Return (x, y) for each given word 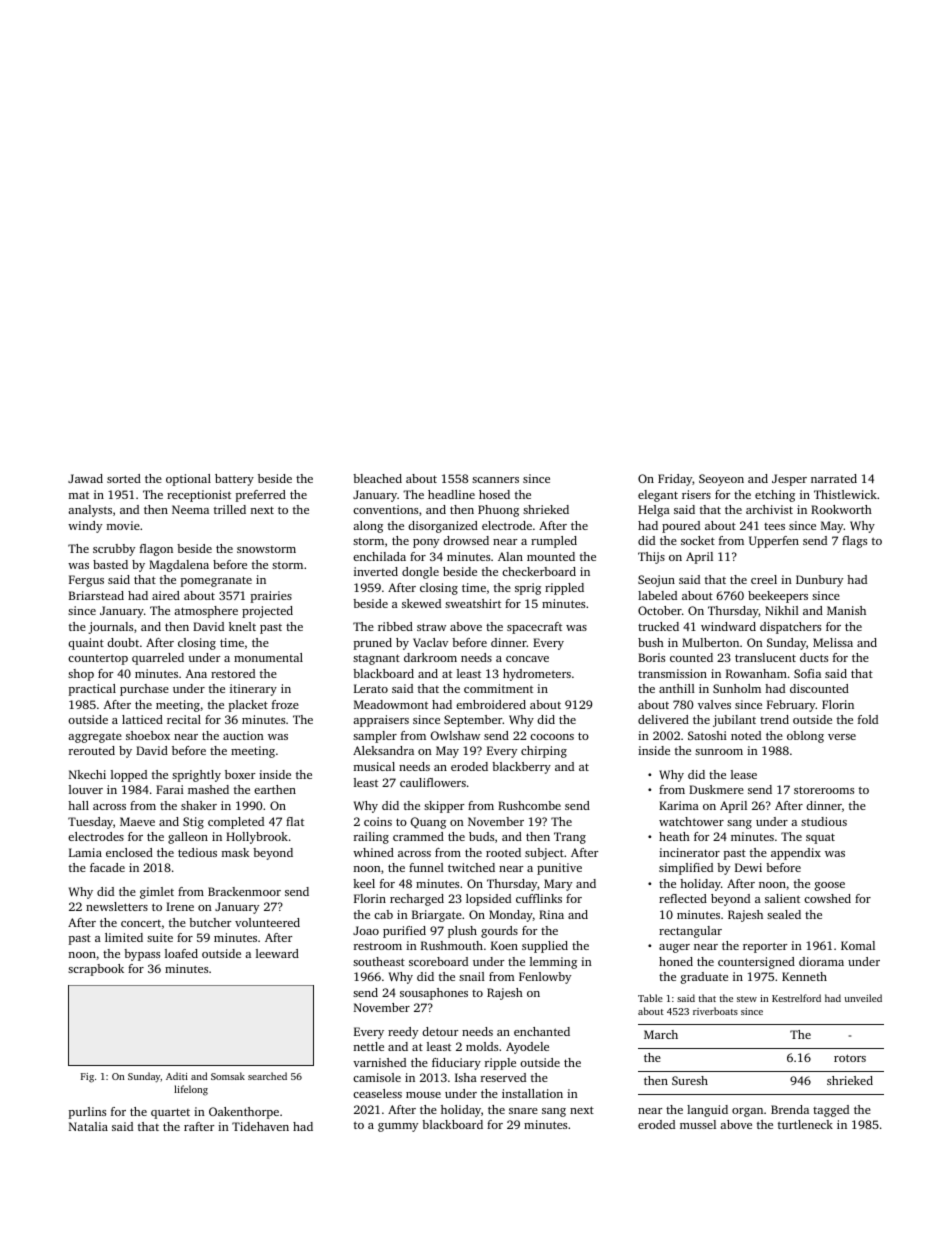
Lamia (85, 852)
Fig (87, 1078)
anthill (677, 688)
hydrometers (537, 675)
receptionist (199, 496)
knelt (242, 626)
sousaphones (434, 994)
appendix (796, 854)
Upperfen (774, 542)
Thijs (651, 558)
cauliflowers (433, 782)
